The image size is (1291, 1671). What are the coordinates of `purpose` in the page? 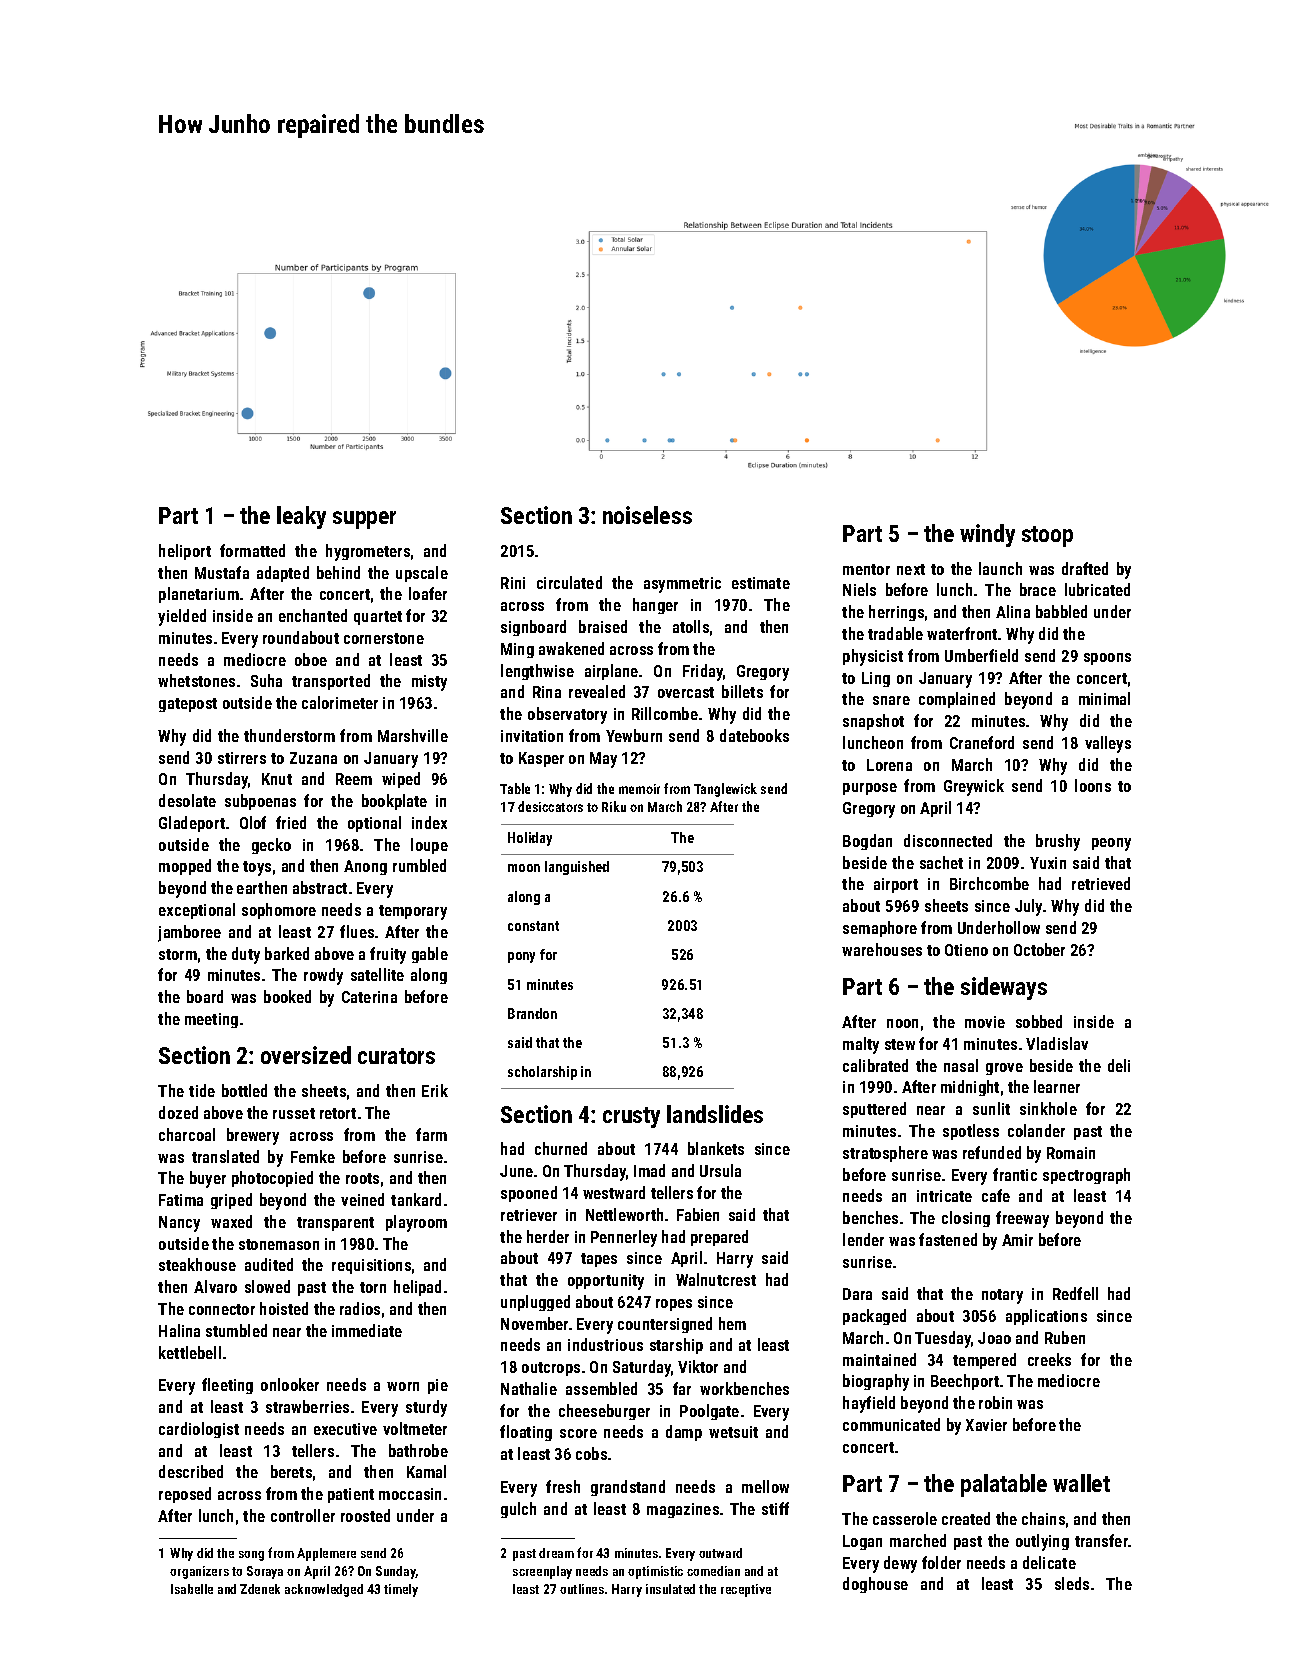 It's located at (870, 789).
